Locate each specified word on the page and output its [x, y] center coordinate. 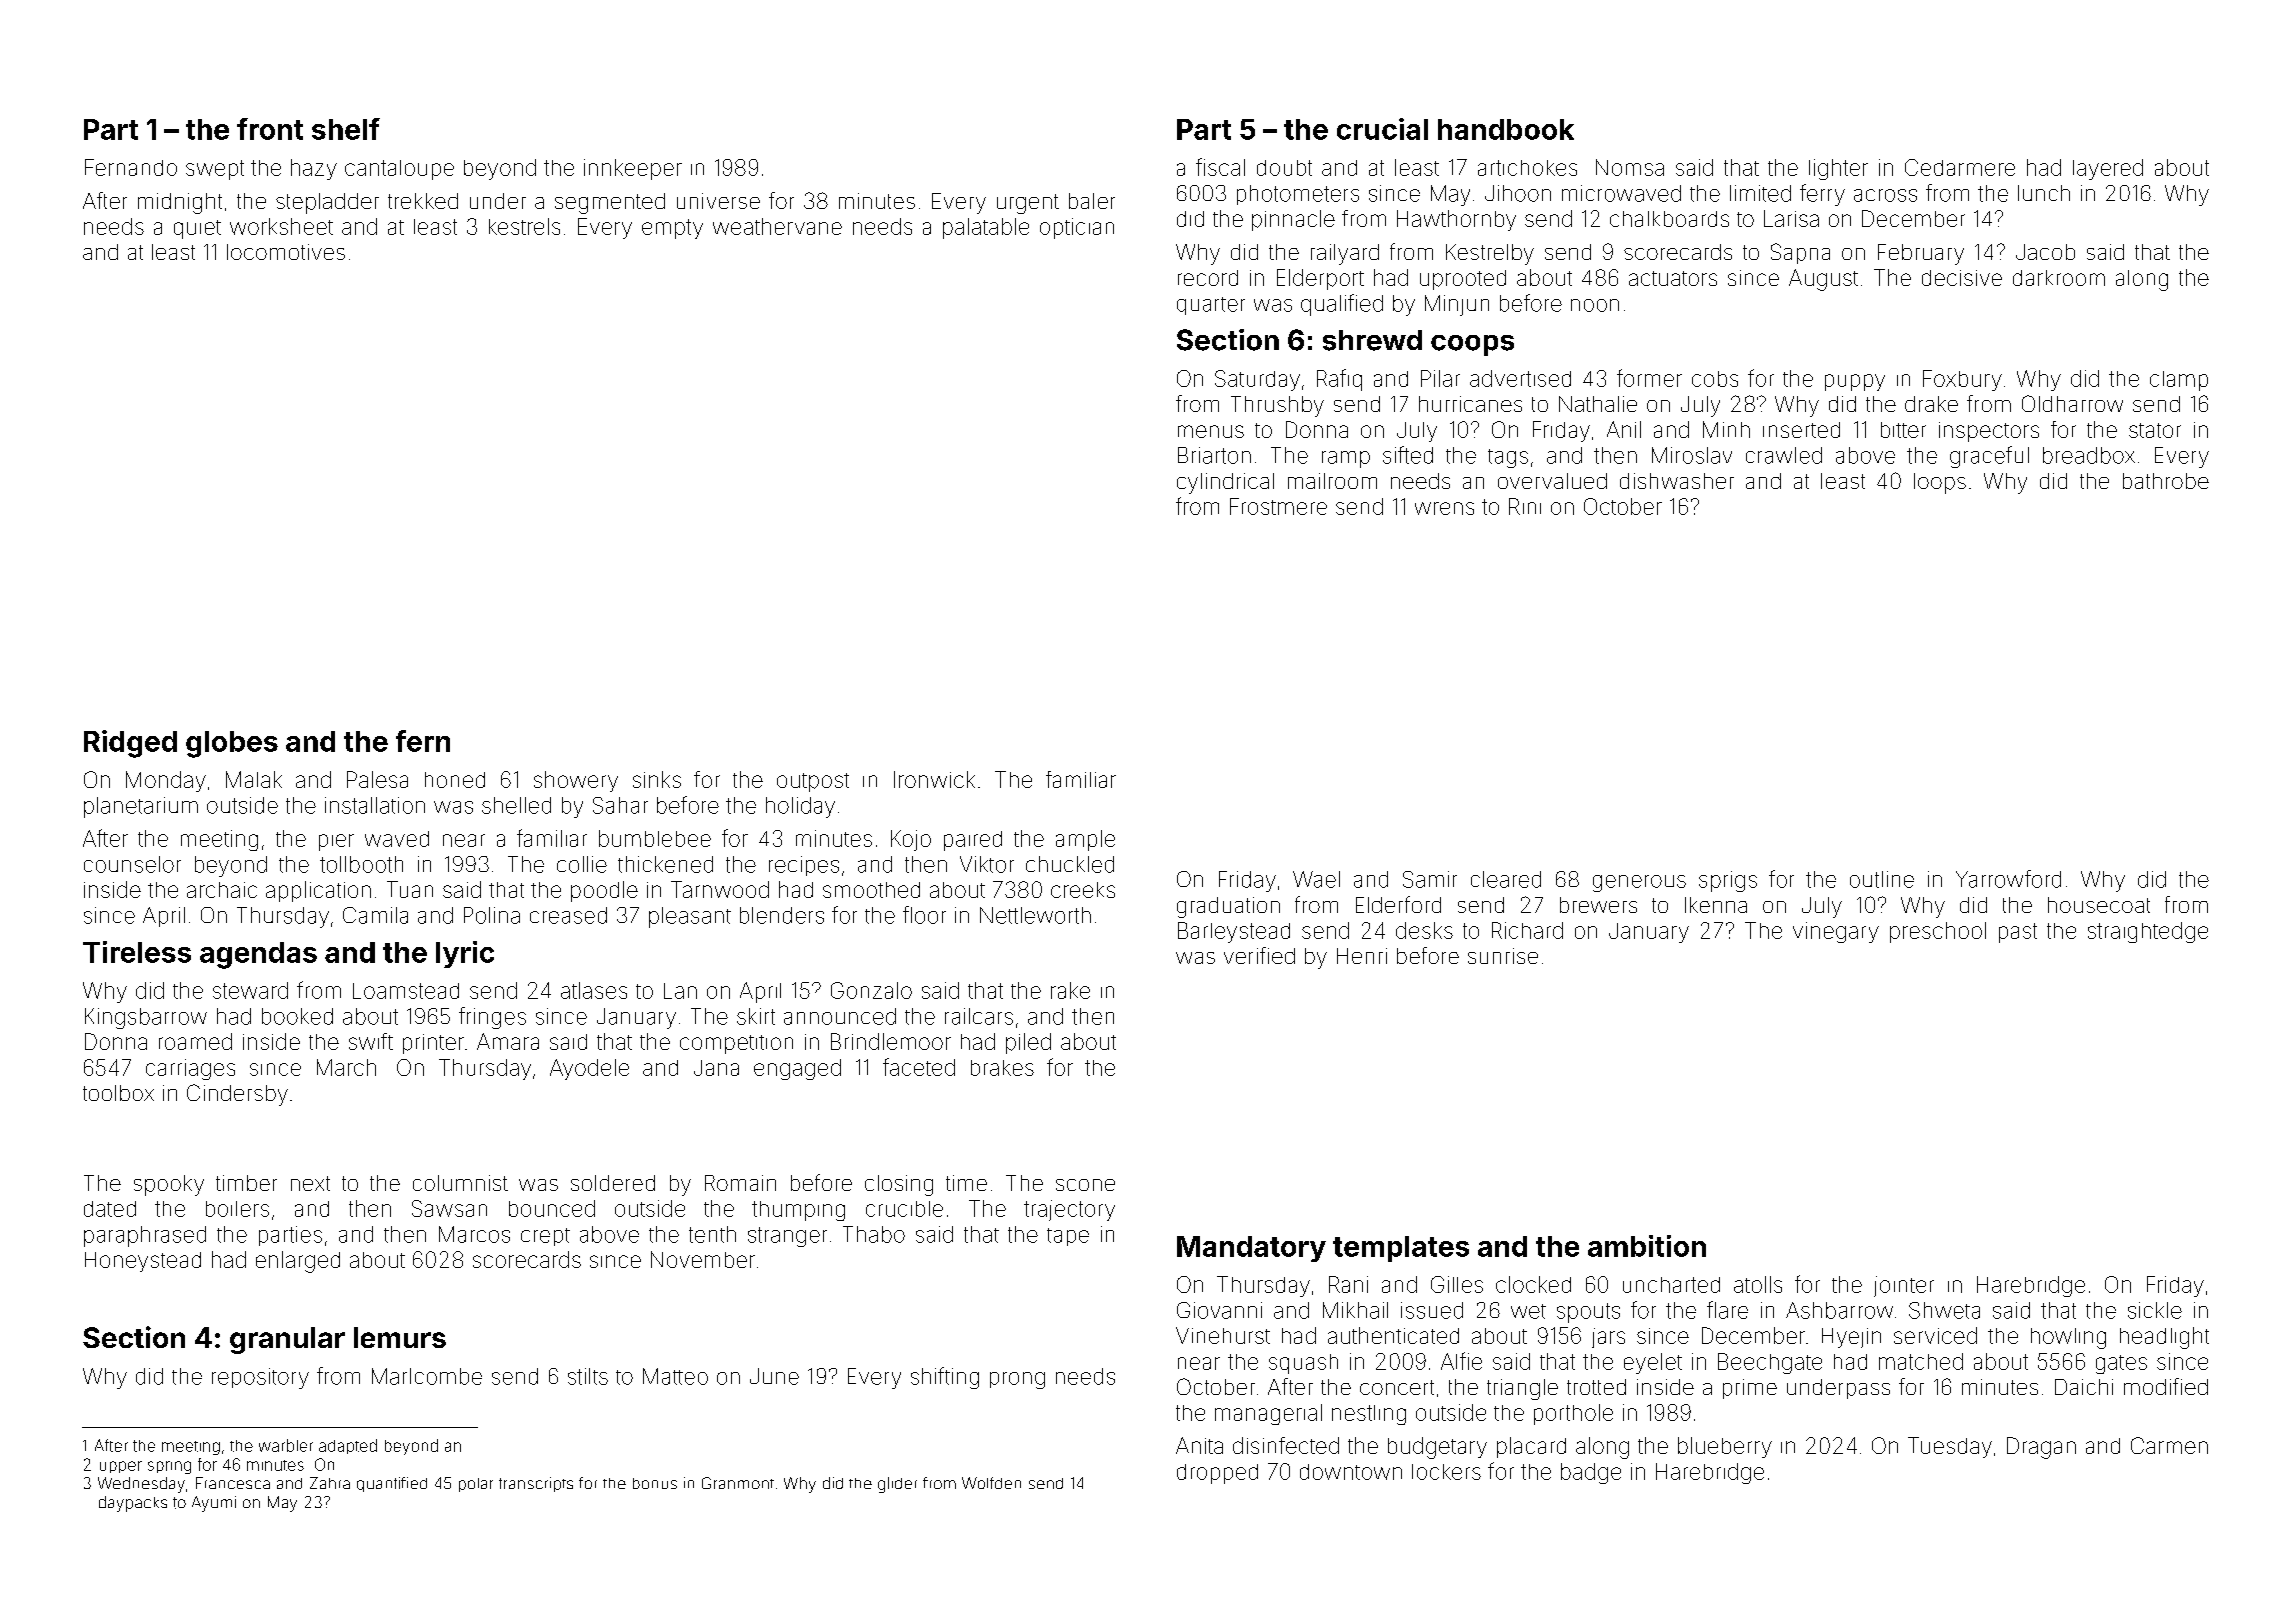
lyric [465, 954]
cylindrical [1225, 483]
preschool [1938, 932]
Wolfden [991, 1483]
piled [1028, 1043]
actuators [1673, 278]
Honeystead [143, 1262]
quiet [197, 229]
